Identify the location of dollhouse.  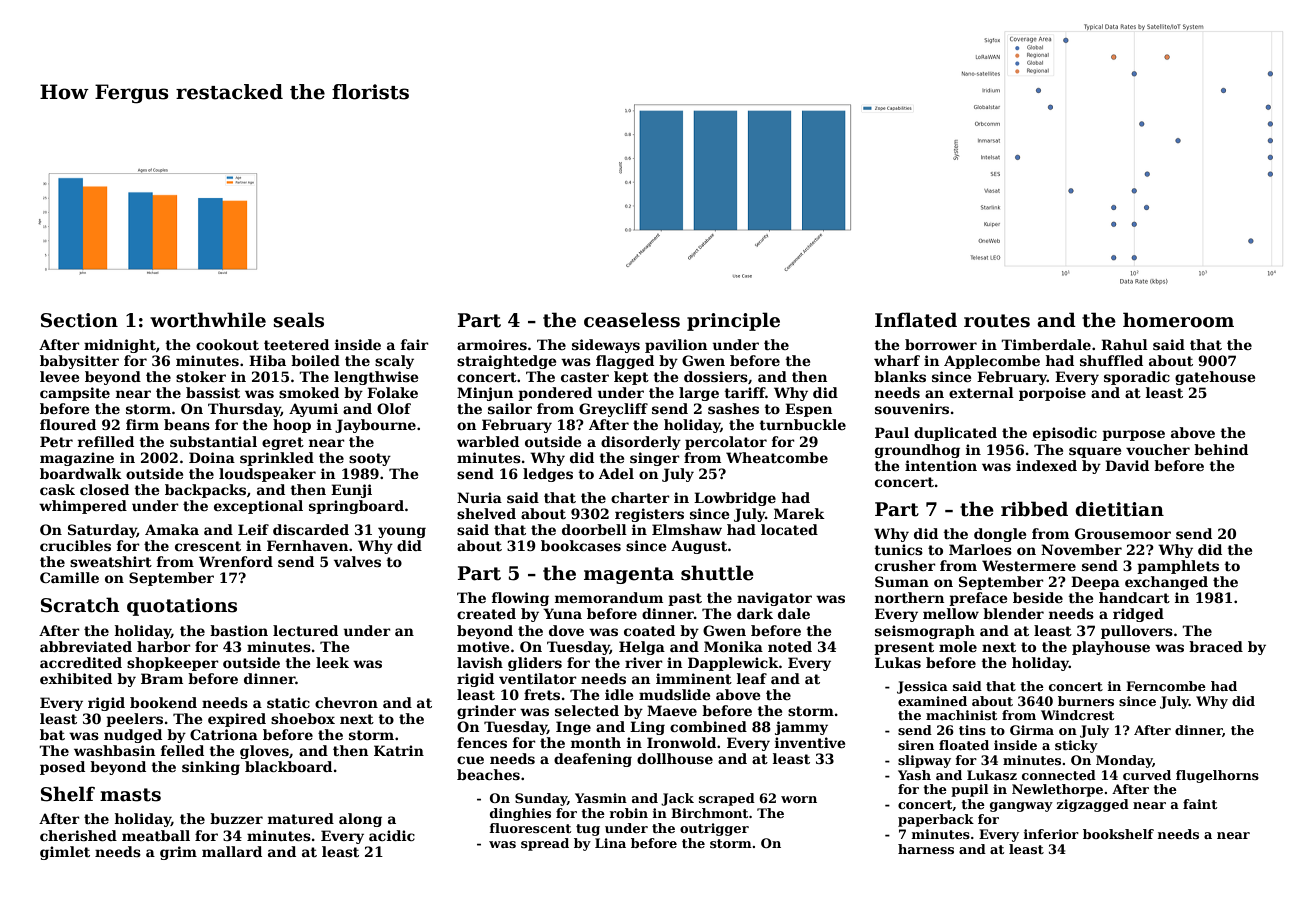
(675, 758).
